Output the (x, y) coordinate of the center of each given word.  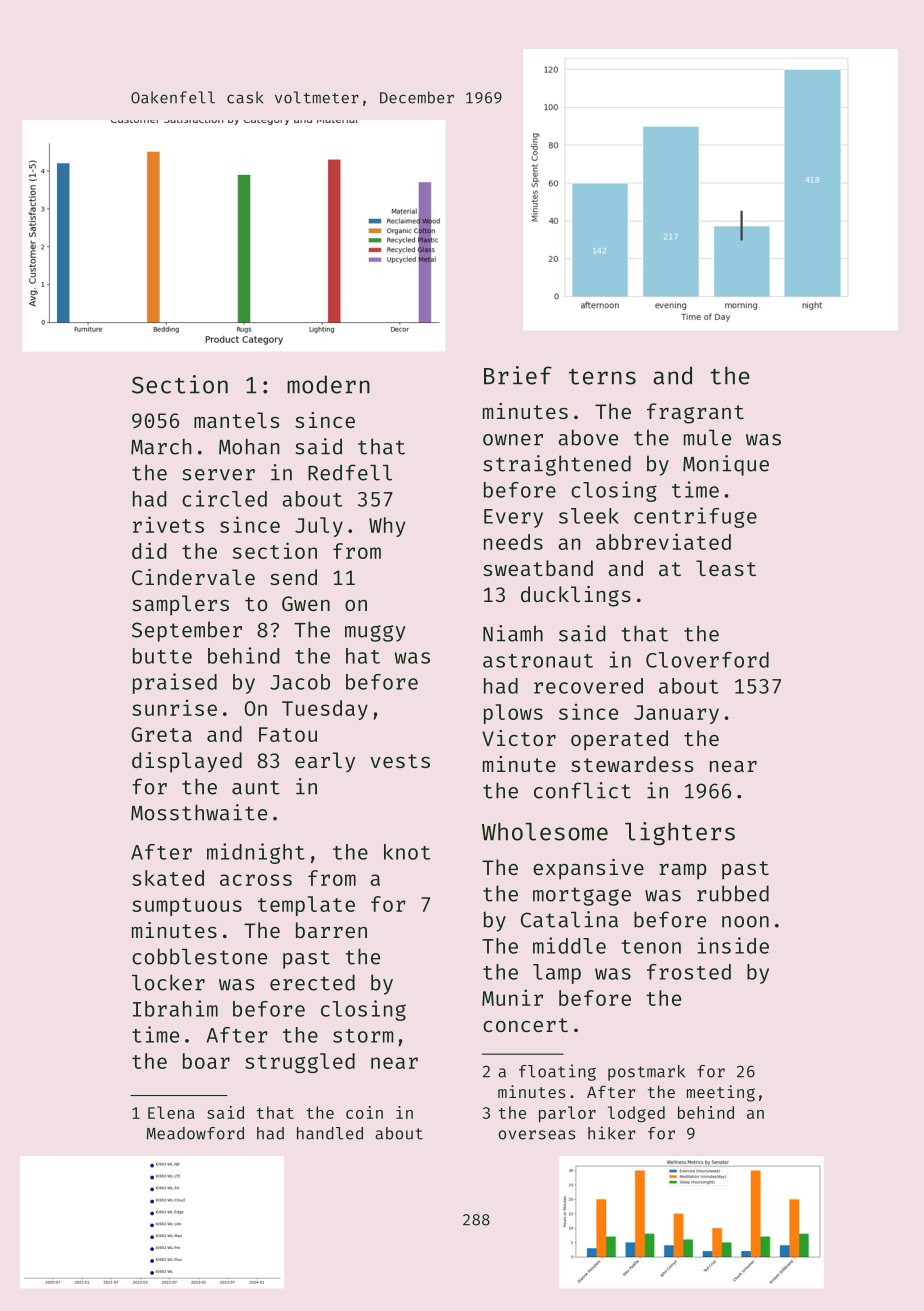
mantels (236, 420)
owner (513, 440)
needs (513, 542)
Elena (171, 1112)
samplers (180, 605)
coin (364, 1112)
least (726, 568)
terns (602, 377)
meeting (721, 1093)
